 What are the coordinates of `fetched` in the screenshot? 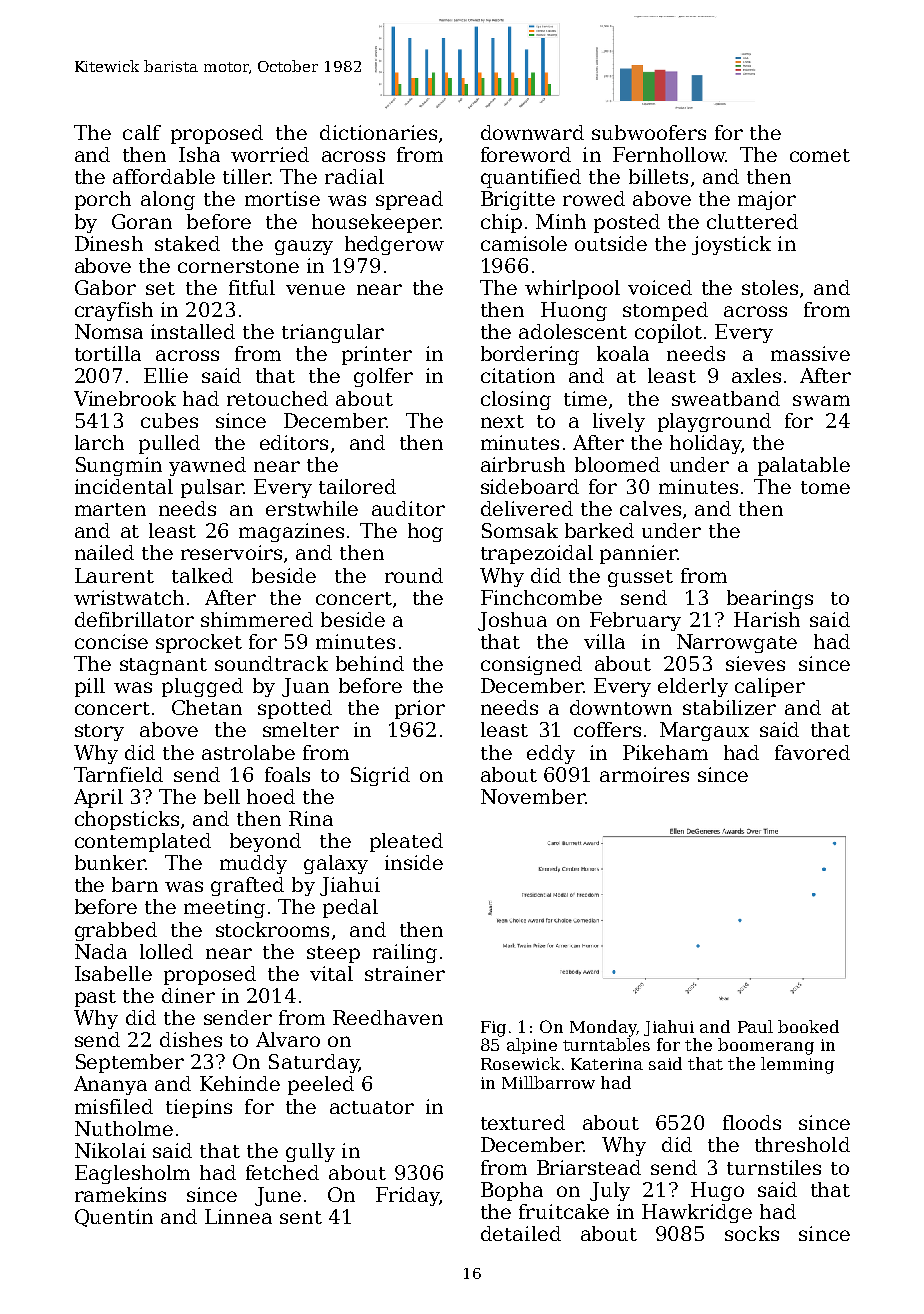 It's located at (282, 1172).
